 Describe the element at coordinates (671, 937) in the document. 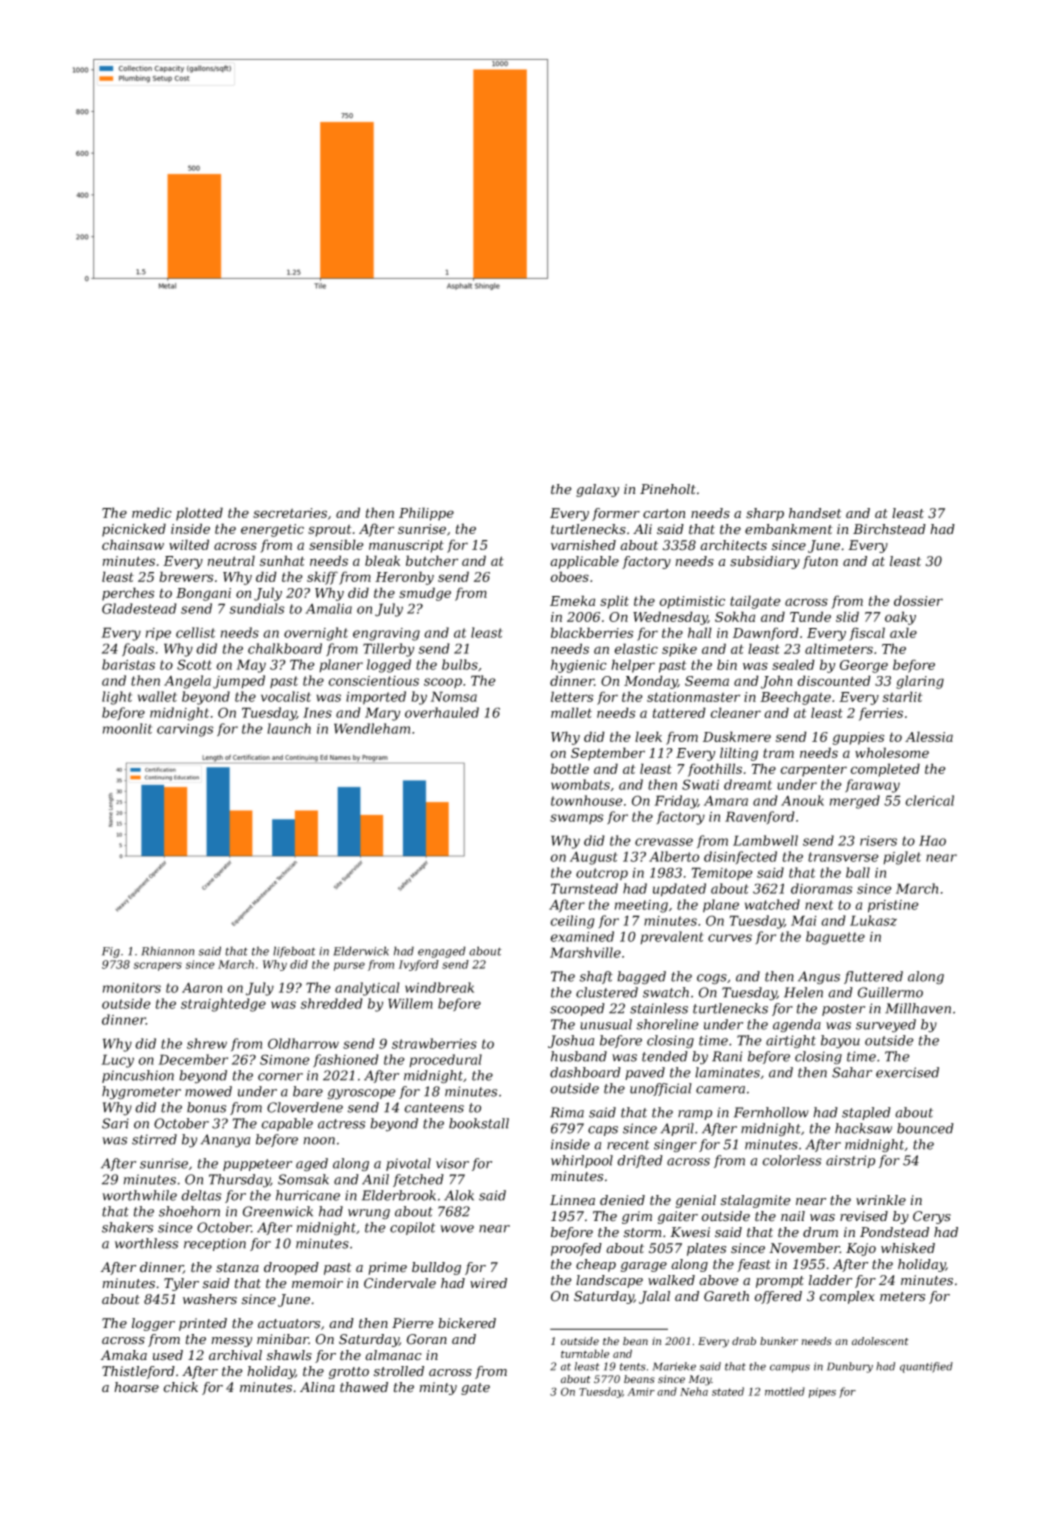

I see `prevalent` at that location.
